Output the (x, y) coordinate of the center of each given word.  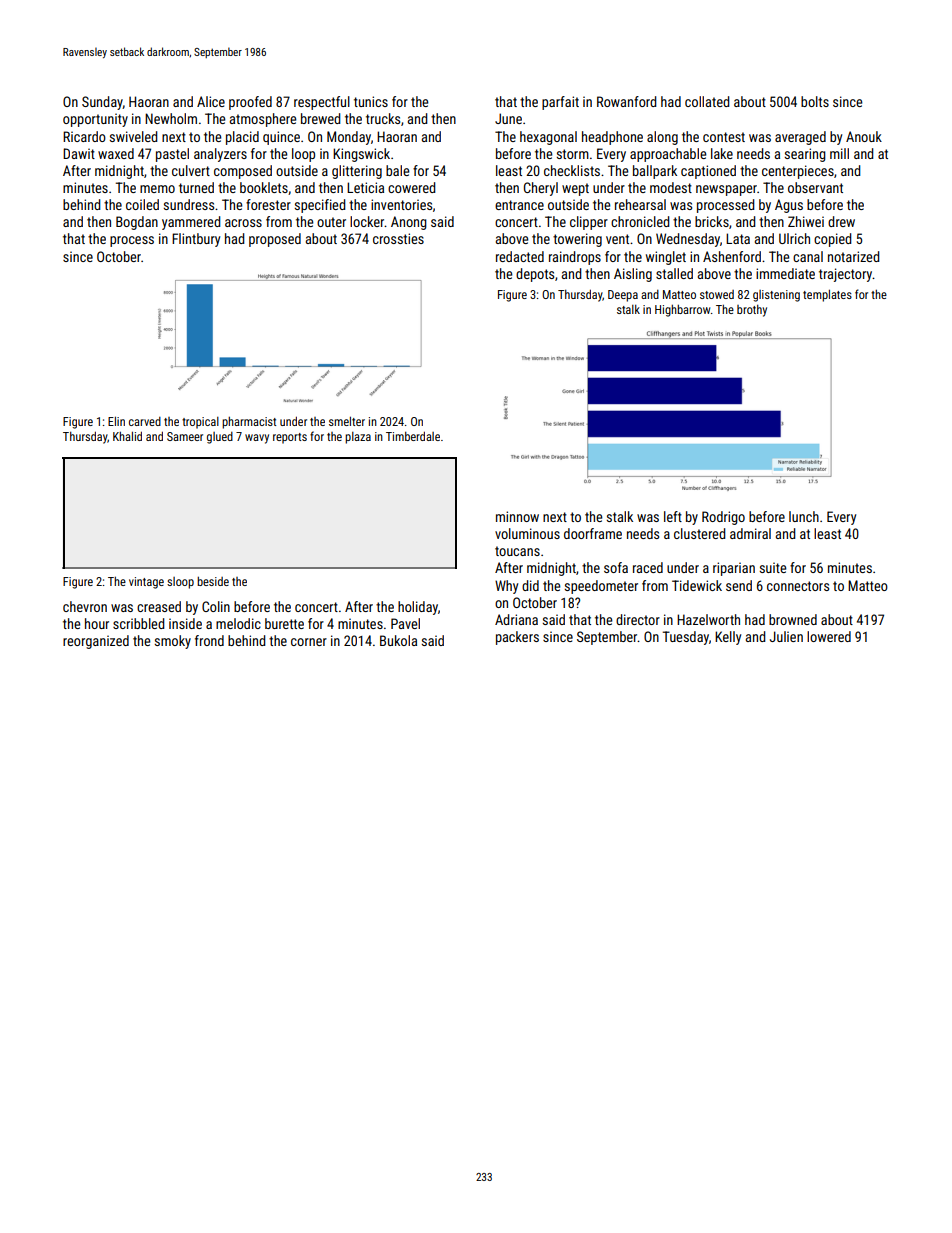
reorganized (96, 642)
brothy (752, 310)
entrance (519, 205)
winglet (666, 258)
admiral (750, 533)
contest (724, 137)
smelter (347, 421)
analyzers (220, 155)
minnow (517, 516)
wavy (257, 439)
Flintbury (196, 240)
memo (157, 189)
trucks (383, 118)
